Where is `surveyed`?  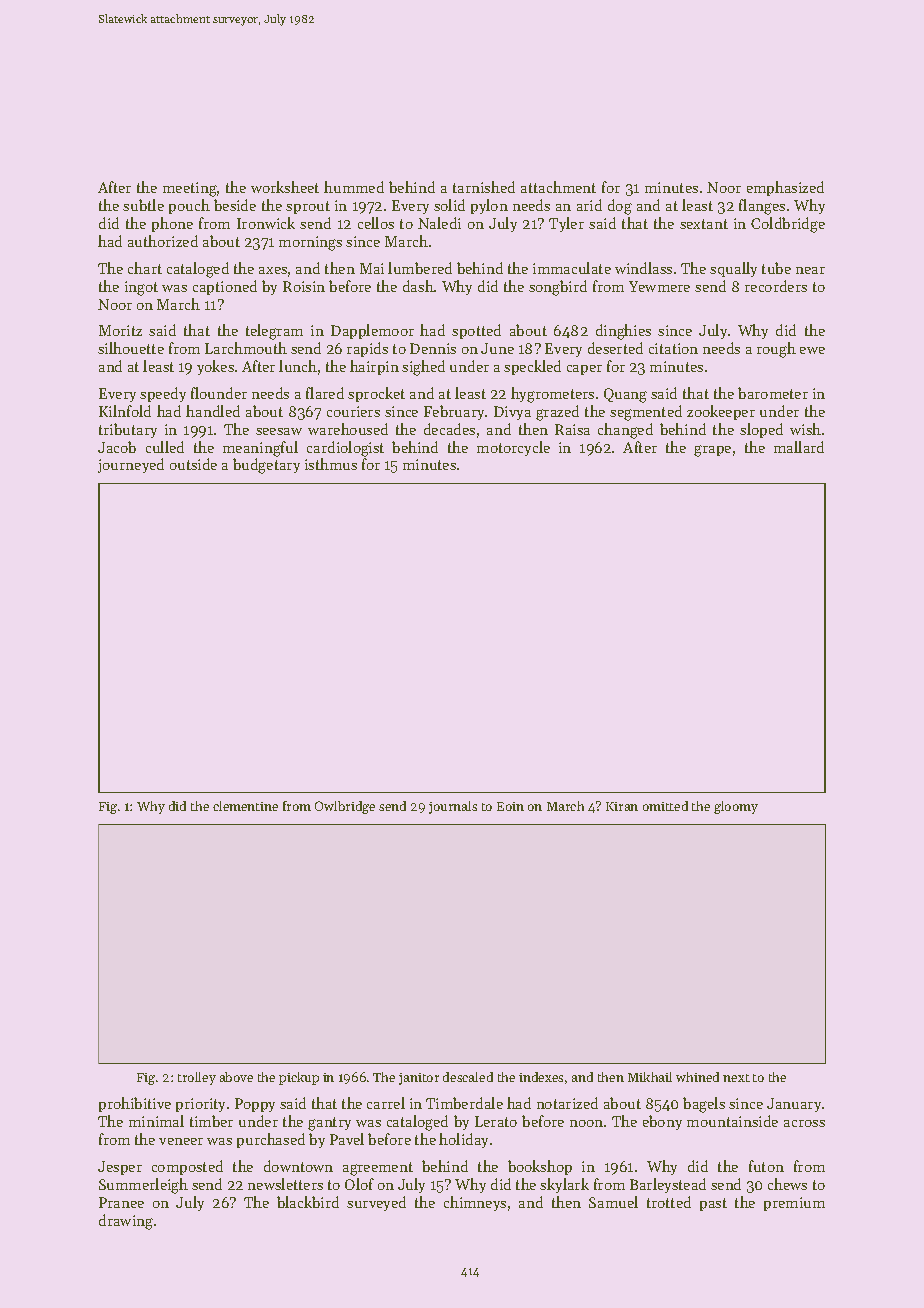 surveyed is located at coordinates (376, 1203).
